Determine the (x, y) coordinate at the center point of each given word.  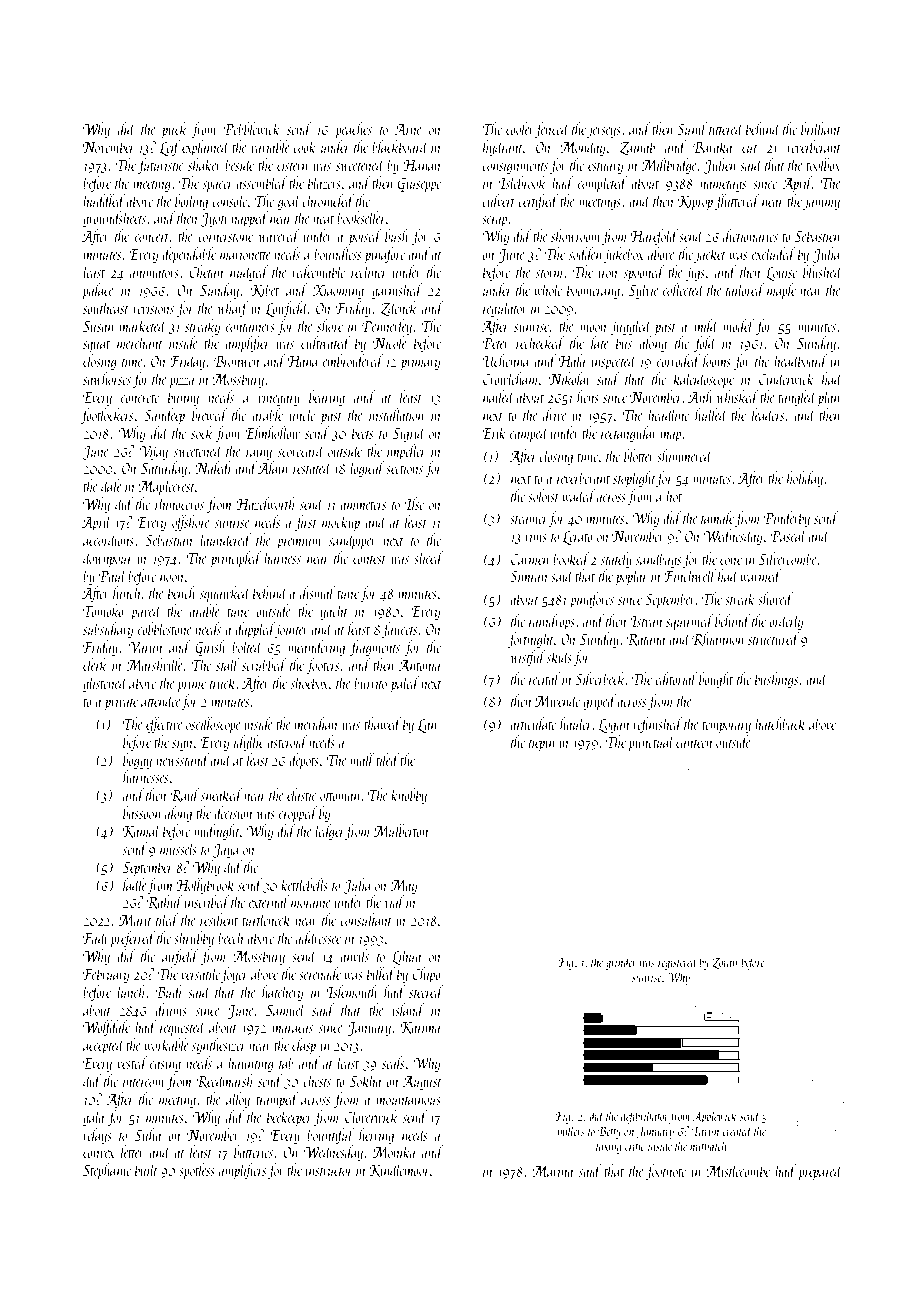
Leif (170, 148)
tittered (726, 128)
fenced (552, 130)
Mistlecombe (738, 1170)
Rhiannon (718, 639)
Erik (494, 432)
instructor (329, 1170)
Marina (553, 1171)
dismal (317, 592)
